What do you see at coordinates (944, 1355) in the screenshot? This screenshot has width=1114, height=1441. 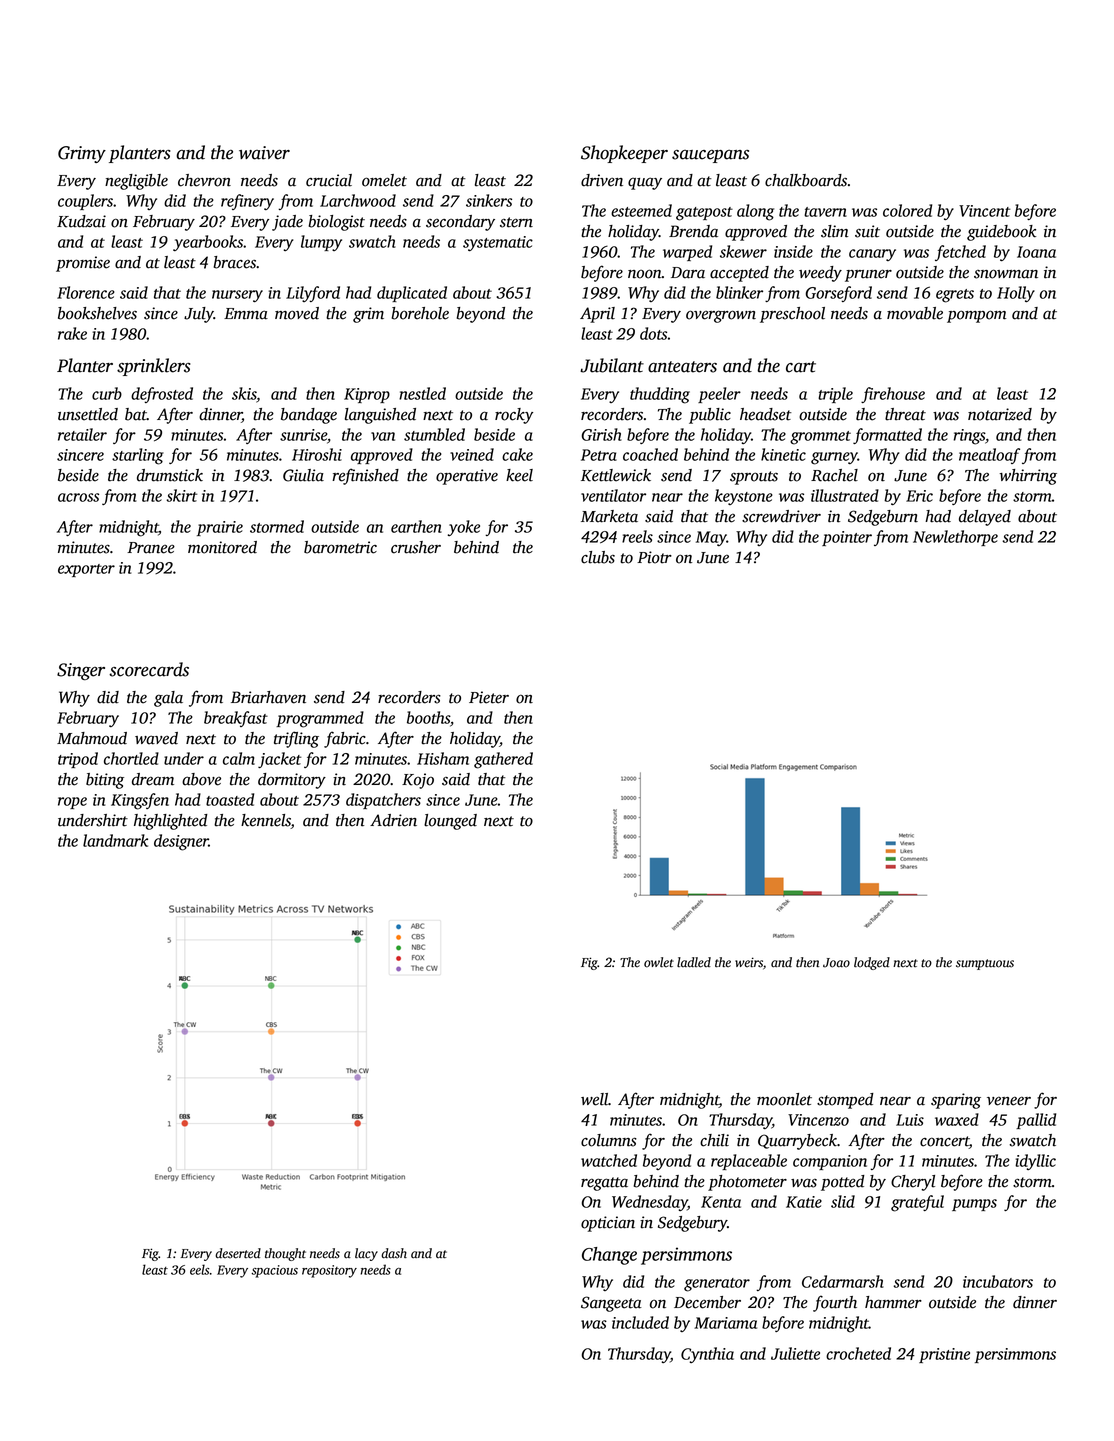 I see `pristine` at bounding box center [944, 1355].
